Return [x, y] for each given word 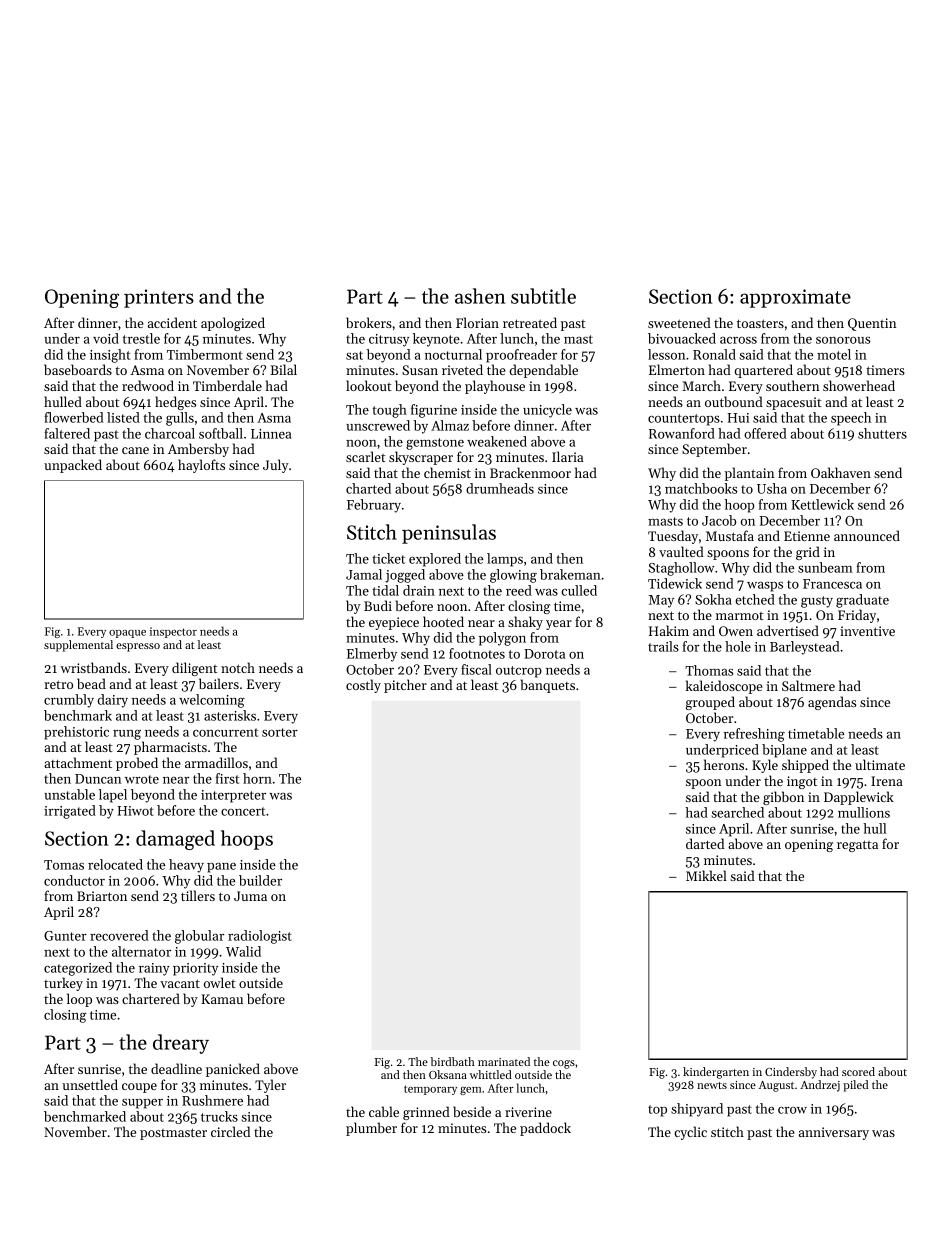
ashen [480, 296]
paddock [545, 1129]
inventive [867, 631]
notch [238, 667]
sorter [280, 732]
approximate [795, 298]
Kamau [222, 999]
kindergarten [716, 1073]
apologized [233, 324]
